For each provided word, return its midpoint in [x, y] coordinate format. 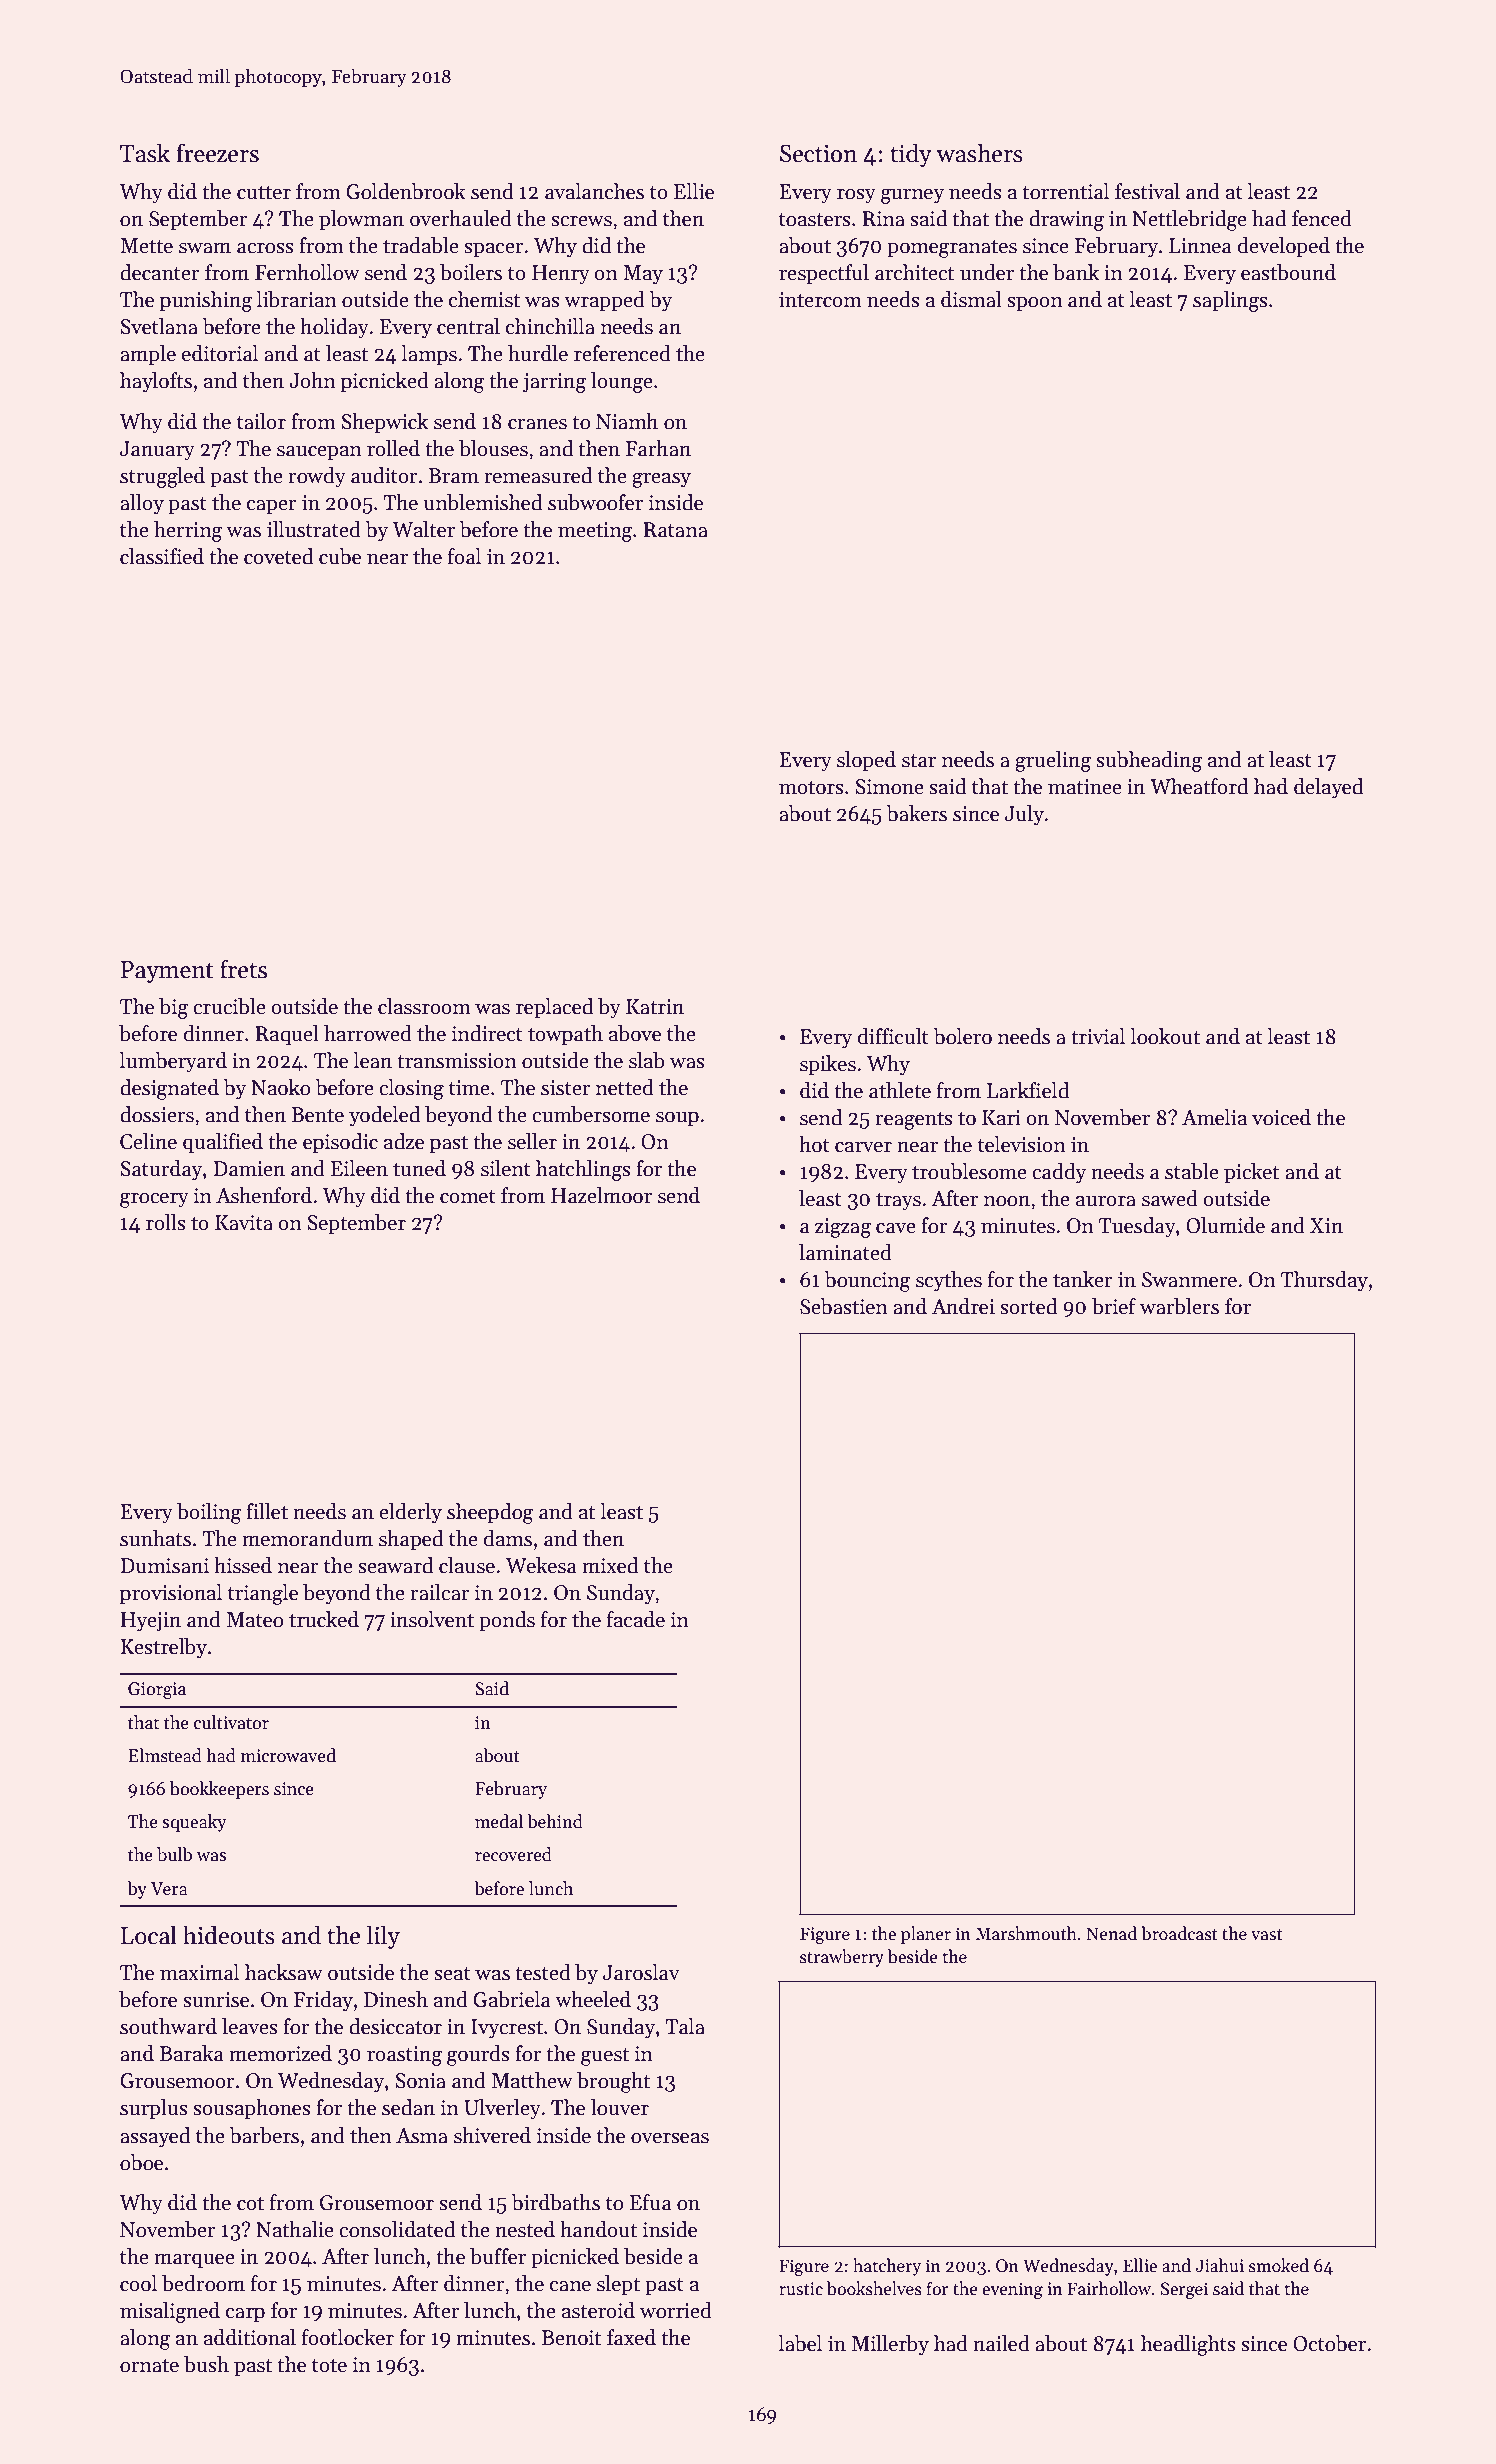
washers [979, 153]
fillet [267, 1511]
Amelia [1214, 1117]
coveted [278, 556]
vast [1267, 1935]
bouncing [867, 1281]
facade [636, 1619]
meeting [595, 532]
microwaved [288, 1755]
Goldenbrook [406, 191]
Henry [561, 275]
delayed [1328, 788]
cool [138, 2283]
